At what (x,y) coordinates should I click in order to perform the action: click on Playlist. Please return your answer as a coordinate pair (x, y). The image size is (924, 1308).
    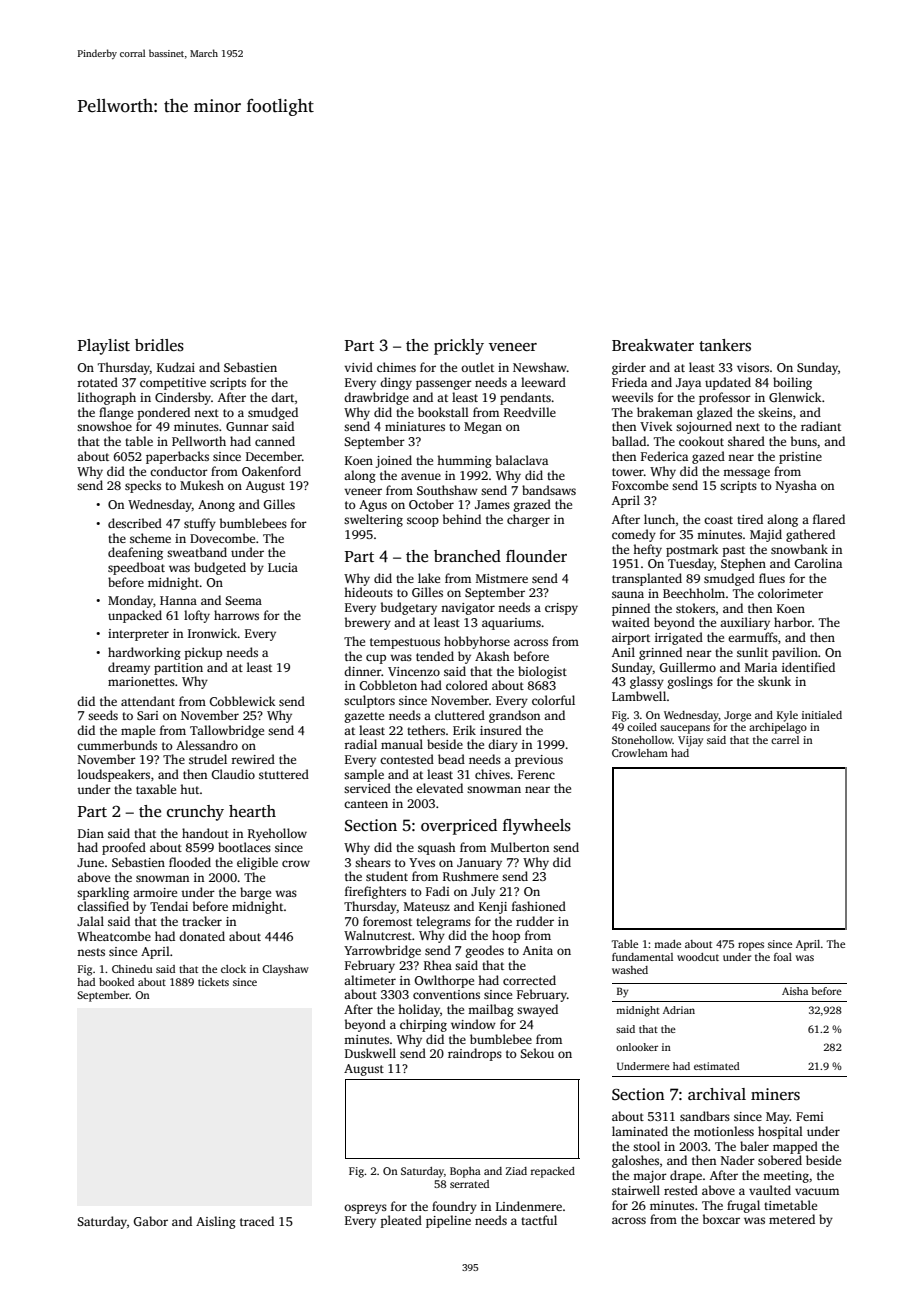
    Looking at the image, I should click on (104, 347).
